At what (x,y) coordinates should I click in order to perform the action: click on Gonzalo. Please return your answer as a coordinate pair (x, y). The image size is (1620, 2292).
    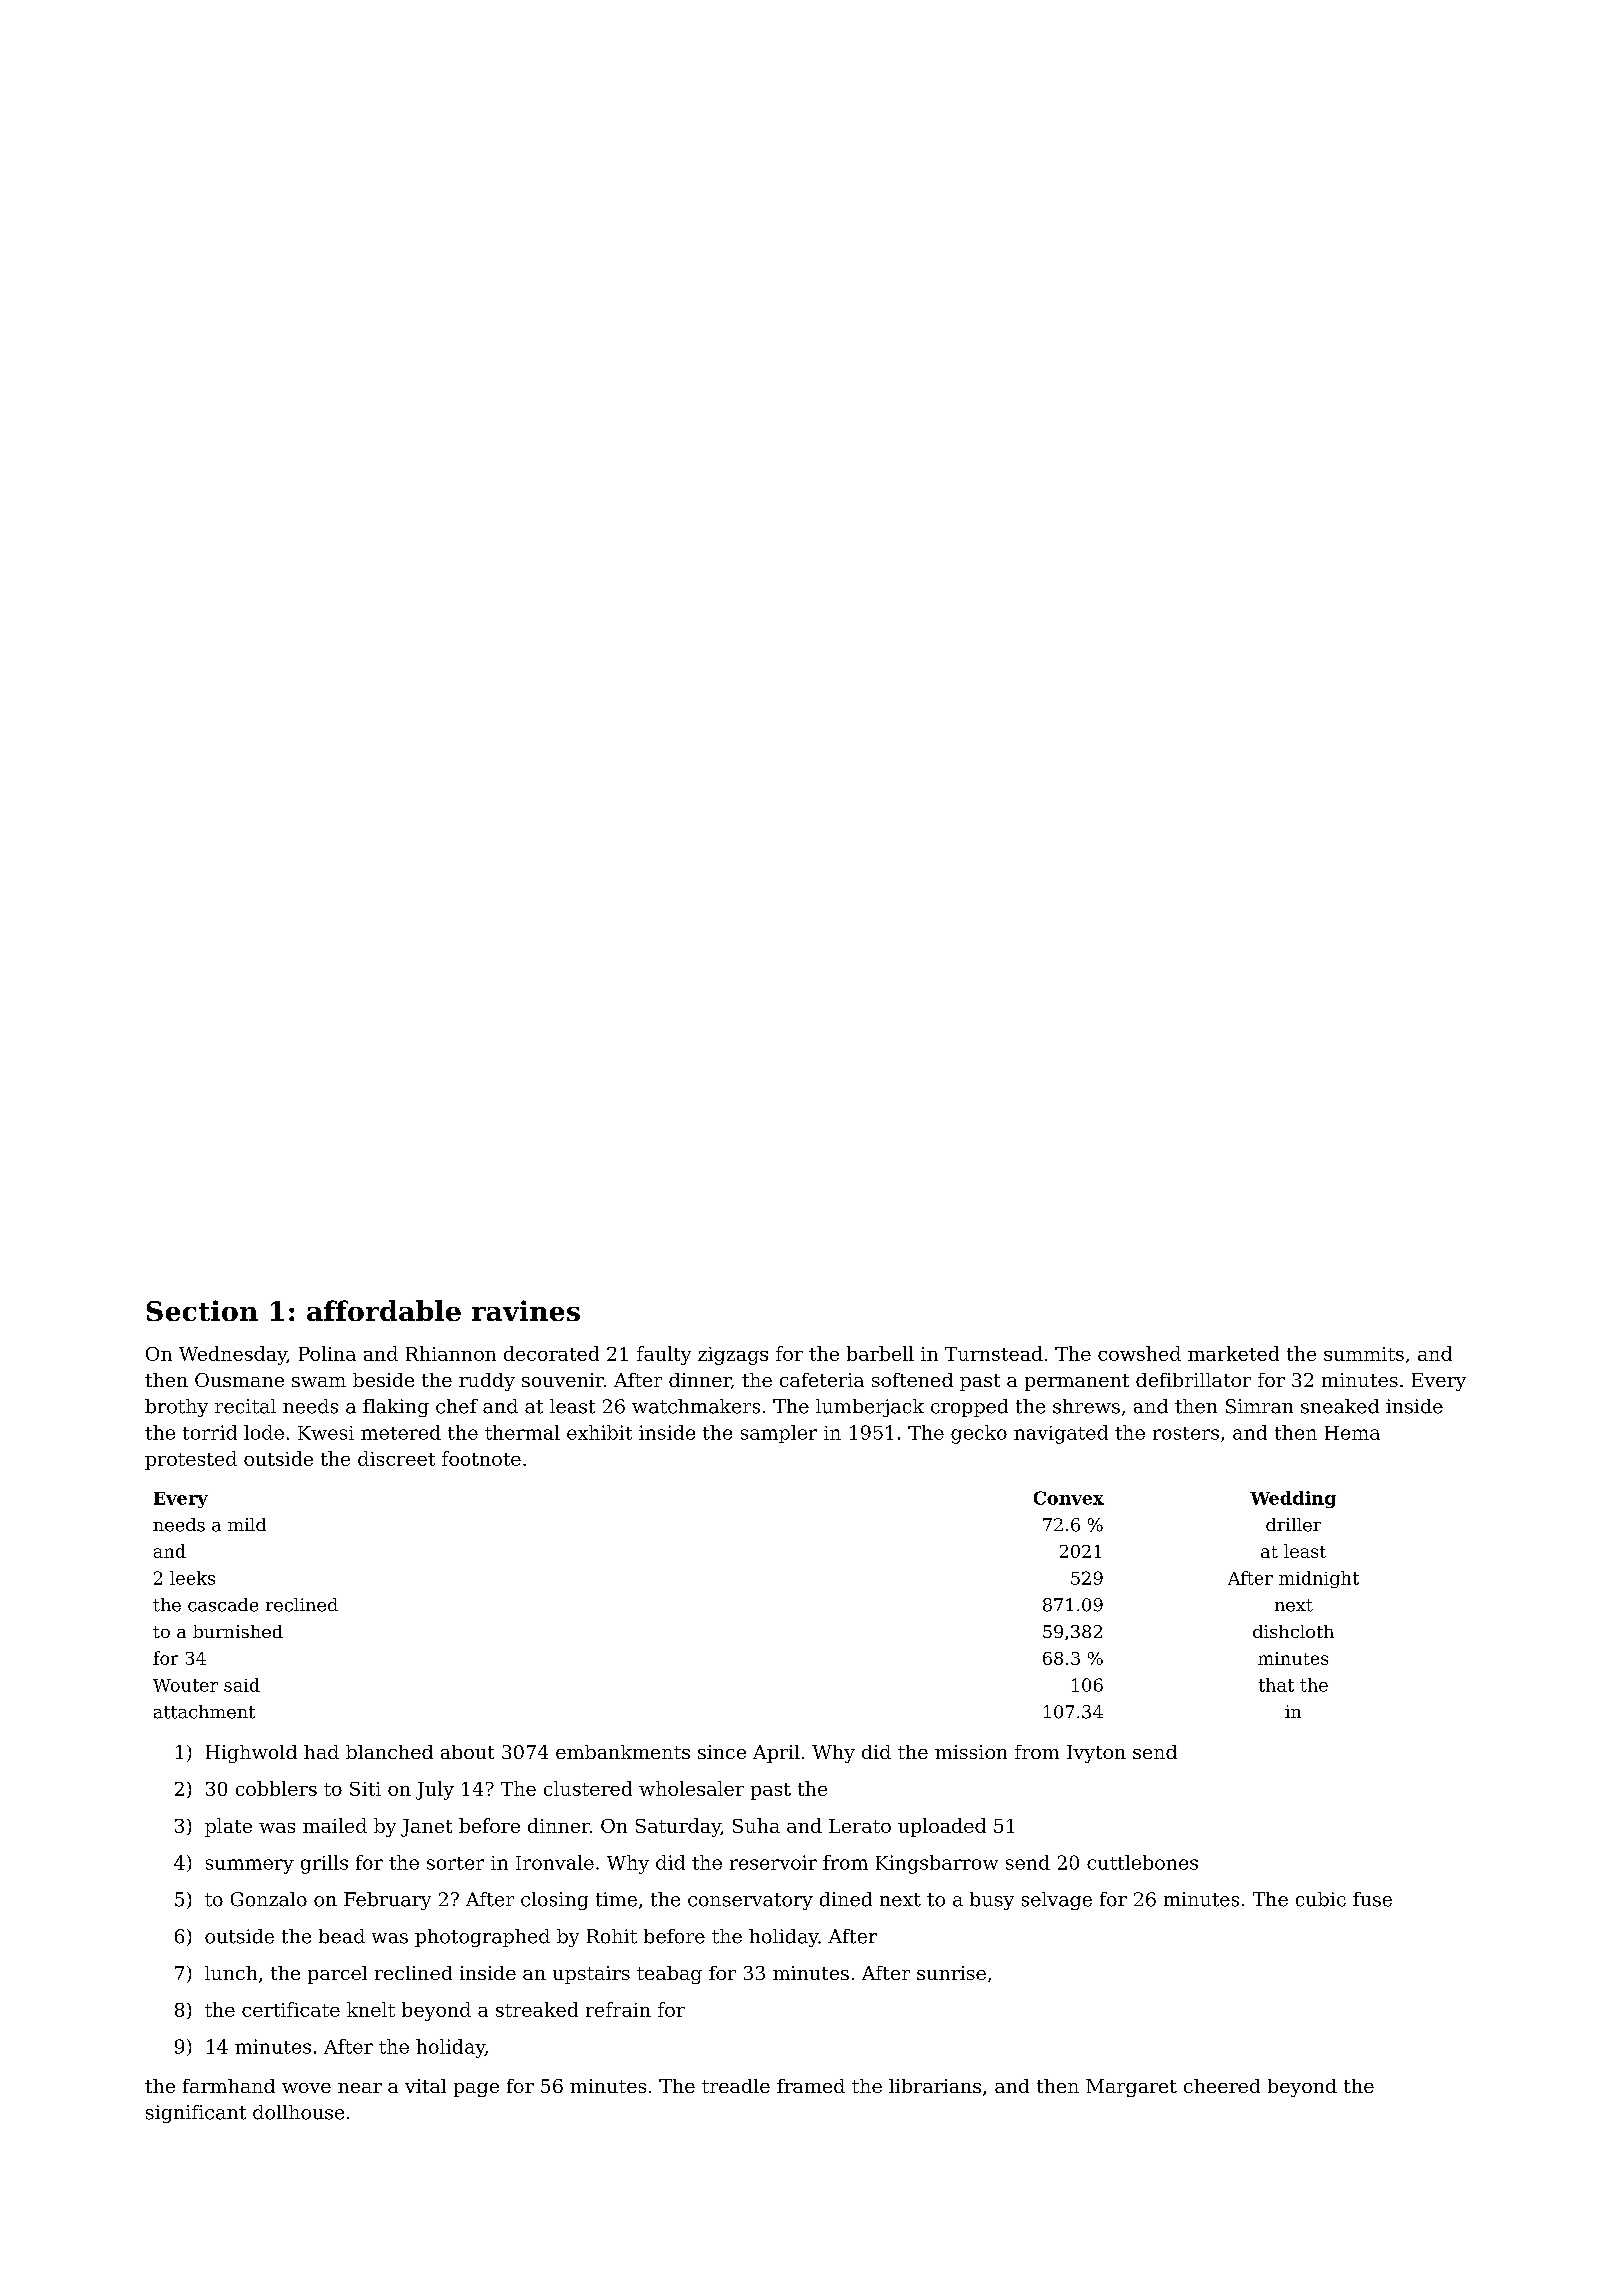
    Looking at the image, I should click on (269, 1899).
